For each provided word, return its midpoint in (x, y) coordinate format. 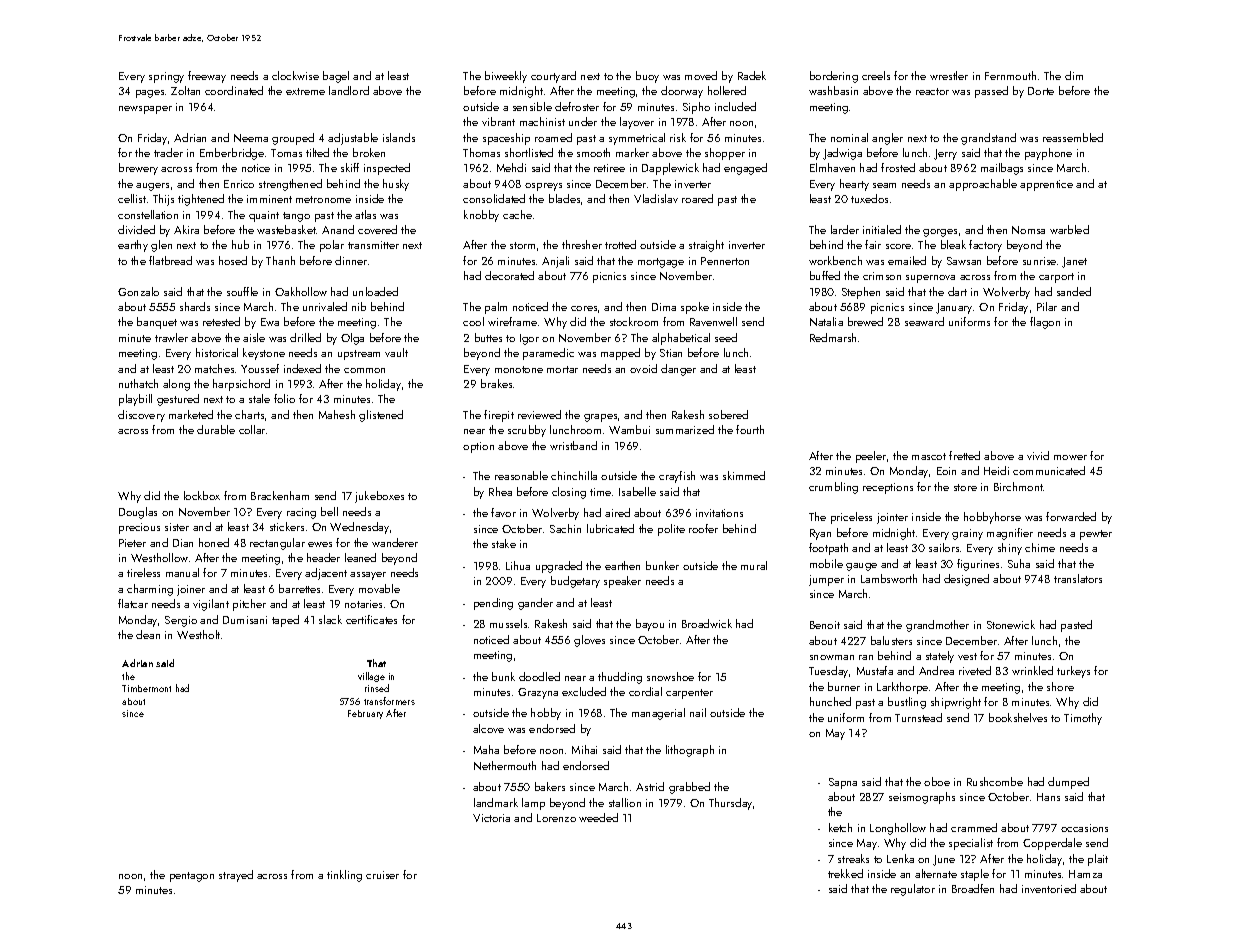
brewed (865, 321)
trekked (845, 873)
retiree (609, 168)
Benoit (825, 625)
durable (216, 429)
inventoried (1049, 888)
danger (678, 370)
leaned (360, 557)
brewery (138, 169)
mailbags (1002, 169)
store (965, 487)
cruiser (382, 875)
